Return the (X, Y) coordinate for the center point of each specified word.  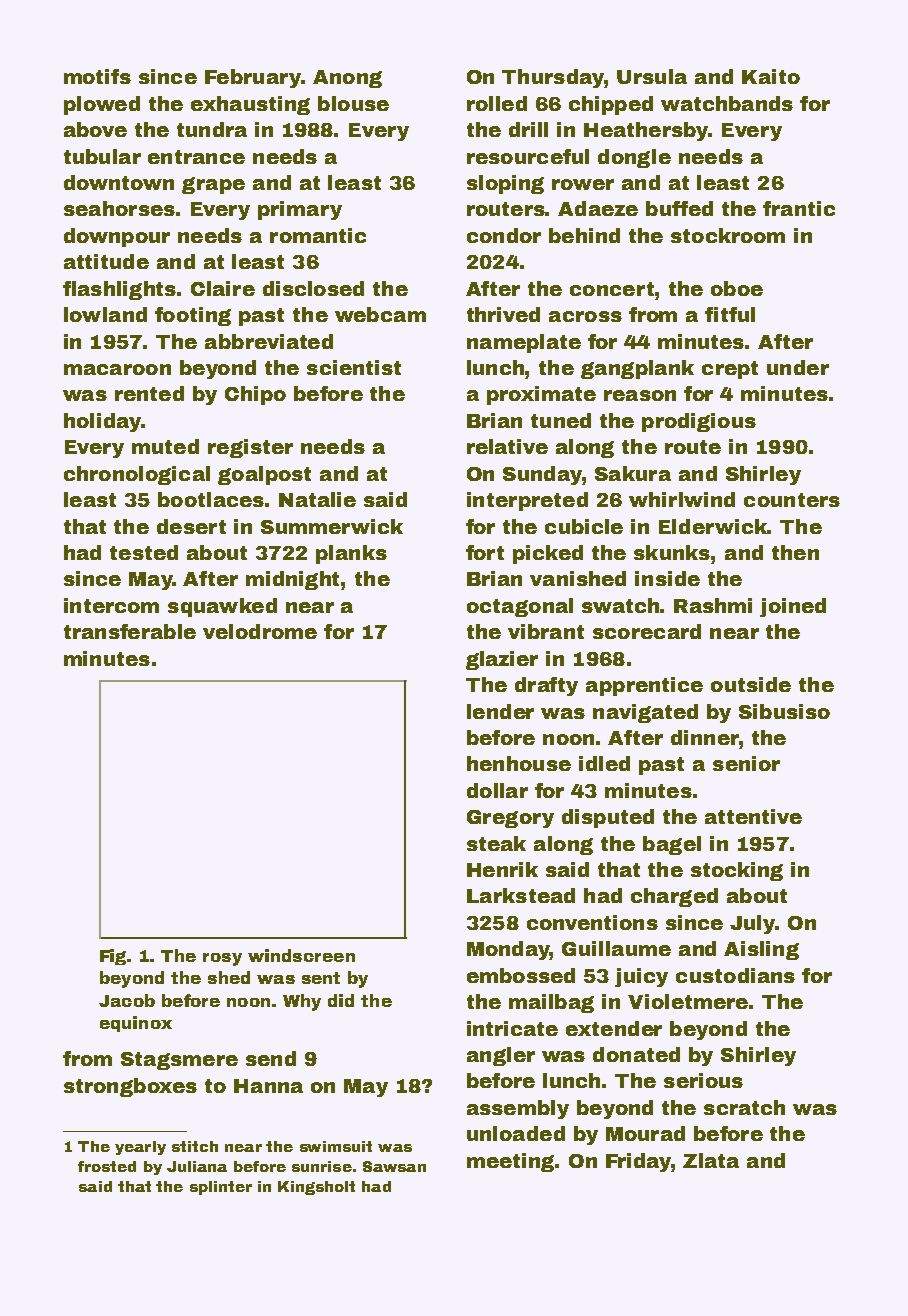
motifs (97, 76)
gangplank (637, 369)
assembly (518, 1109)
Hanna (268, 1086)
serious (703, 1080)
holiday (102, 422)
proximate (541, 395)
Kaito (771, 76)
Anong (347, 79)
